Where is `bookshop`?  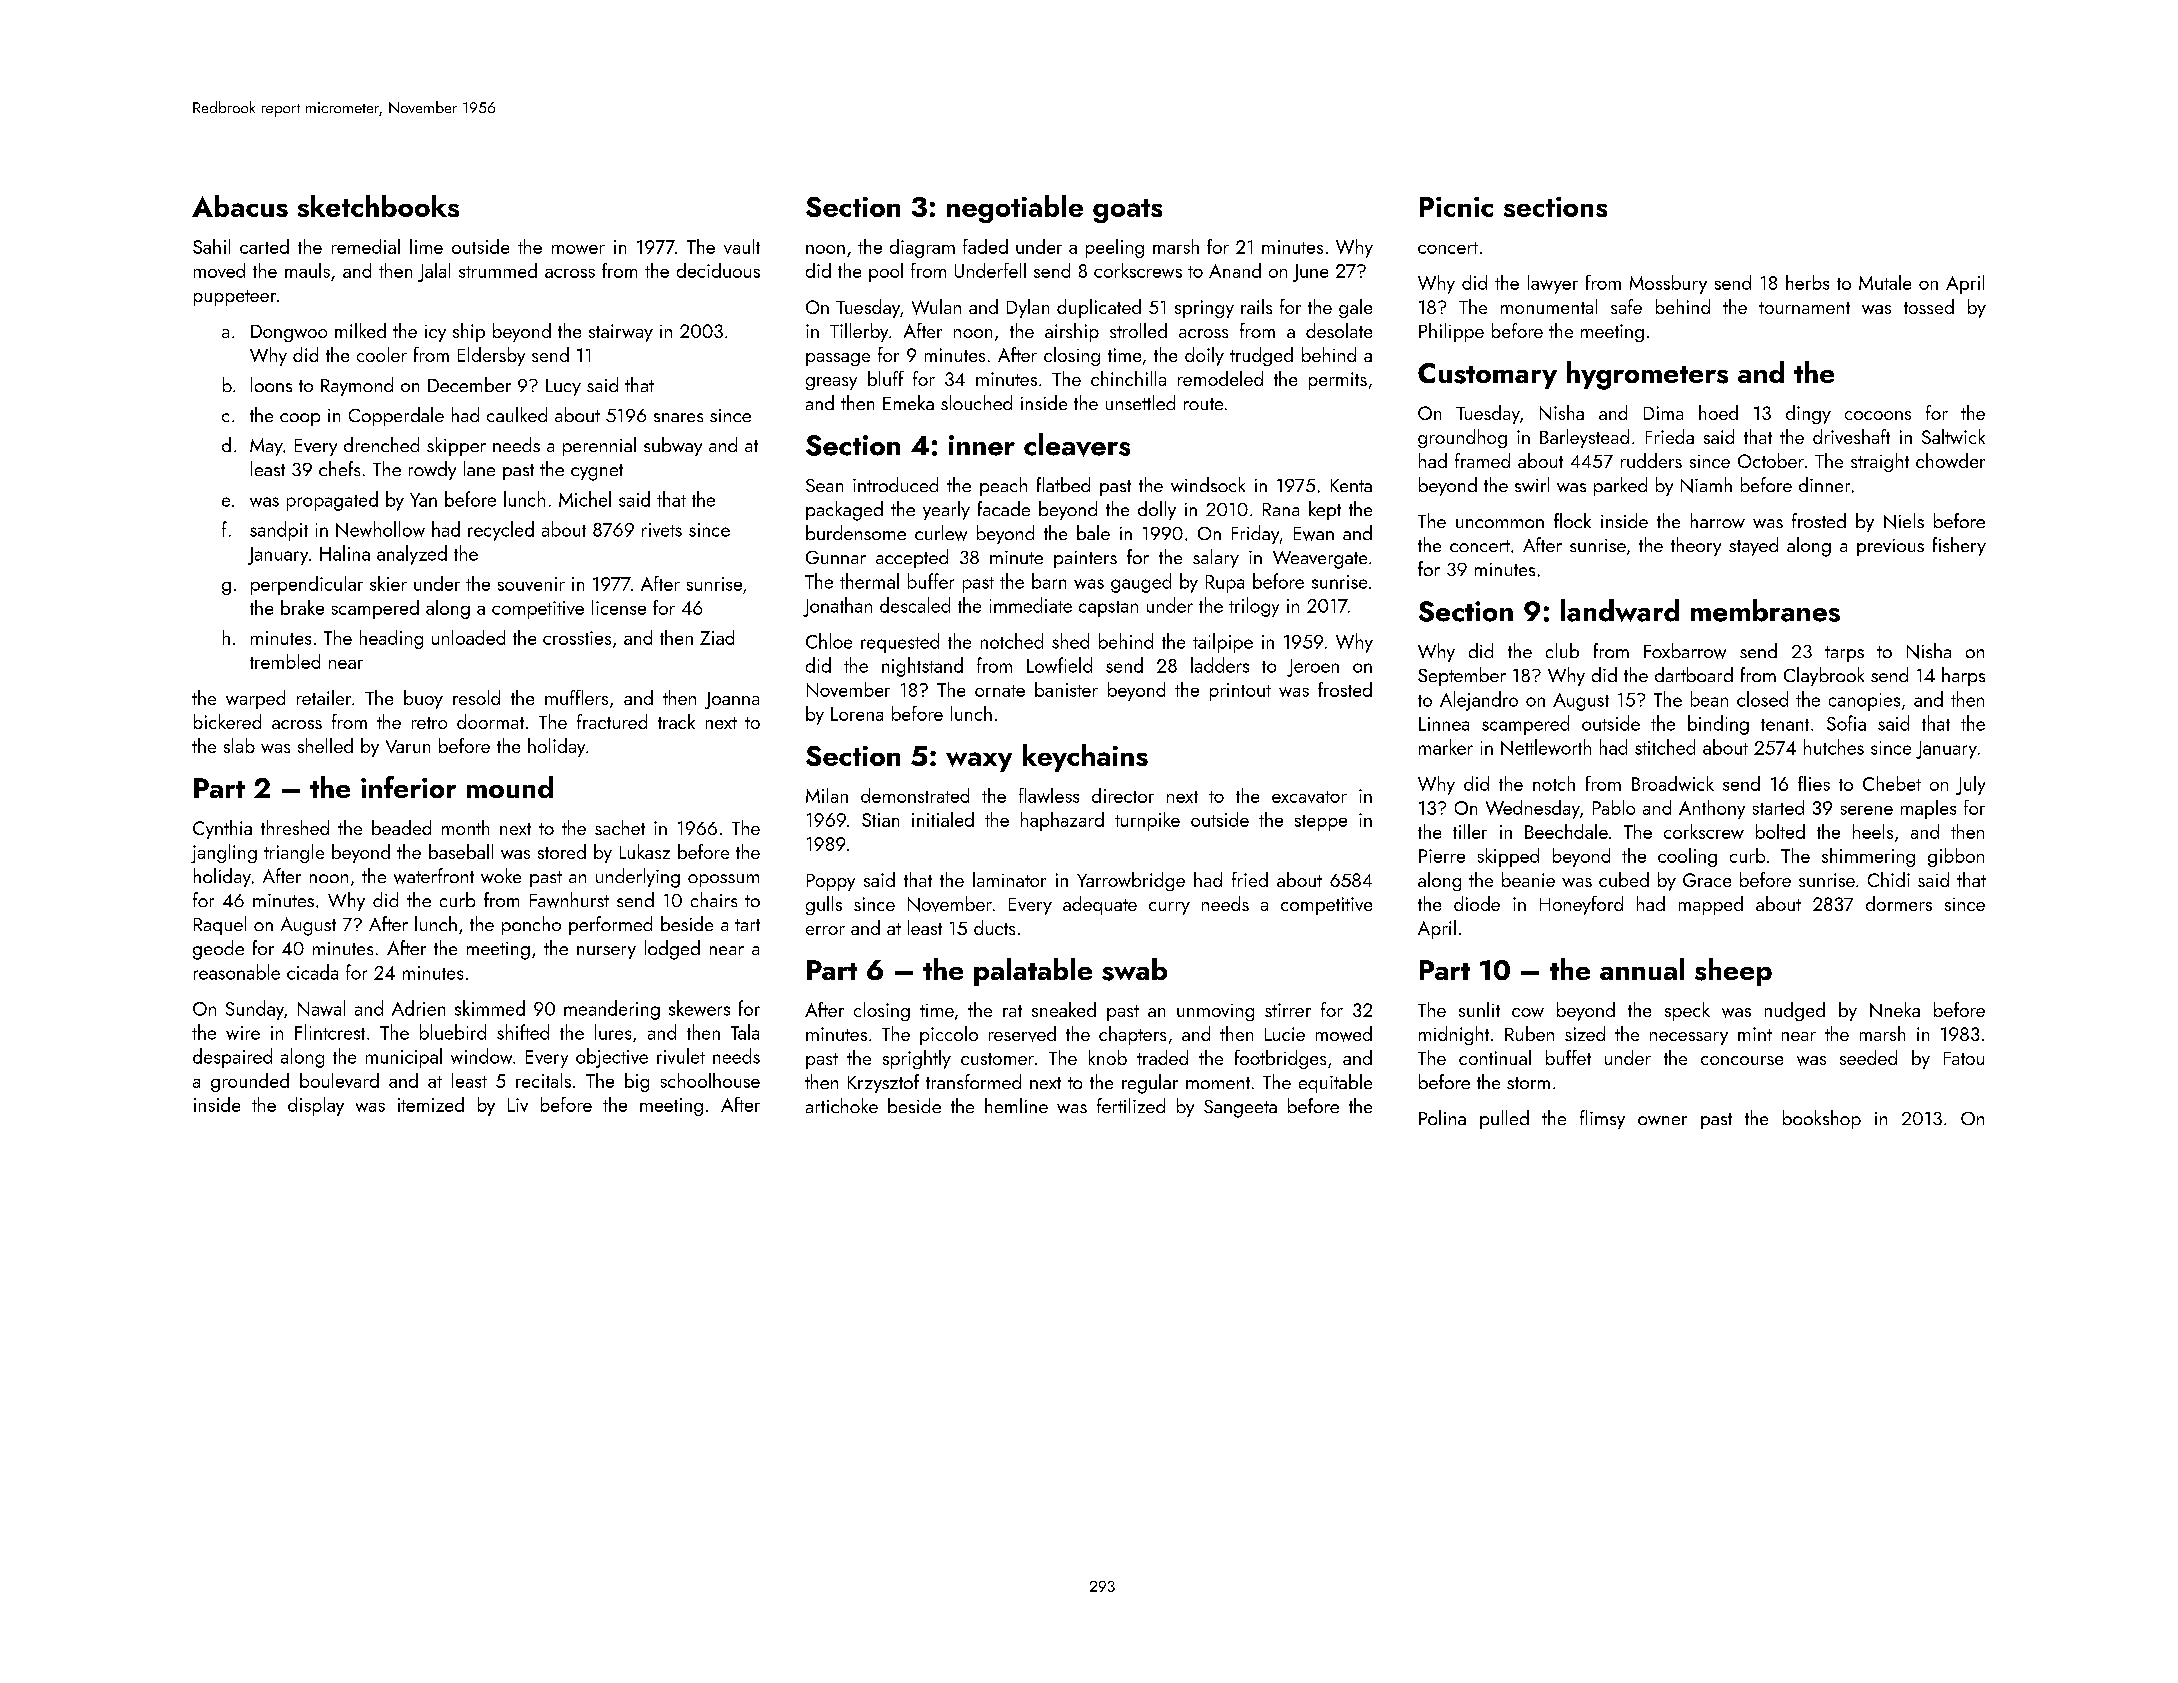 bookshop is located at coordinates (1822, 1119).
